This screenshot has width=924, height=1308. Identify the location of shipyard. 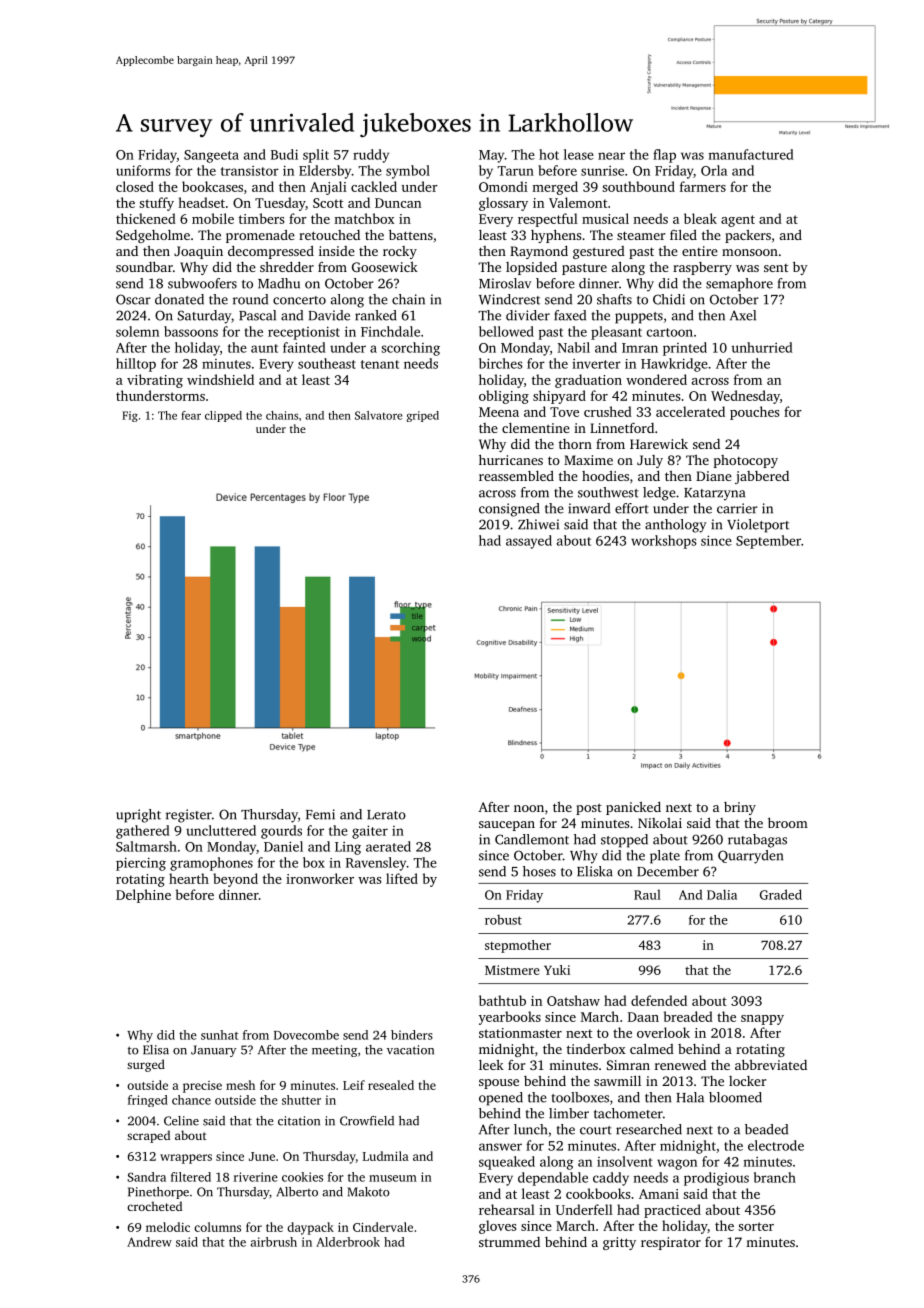
(559, 397).
